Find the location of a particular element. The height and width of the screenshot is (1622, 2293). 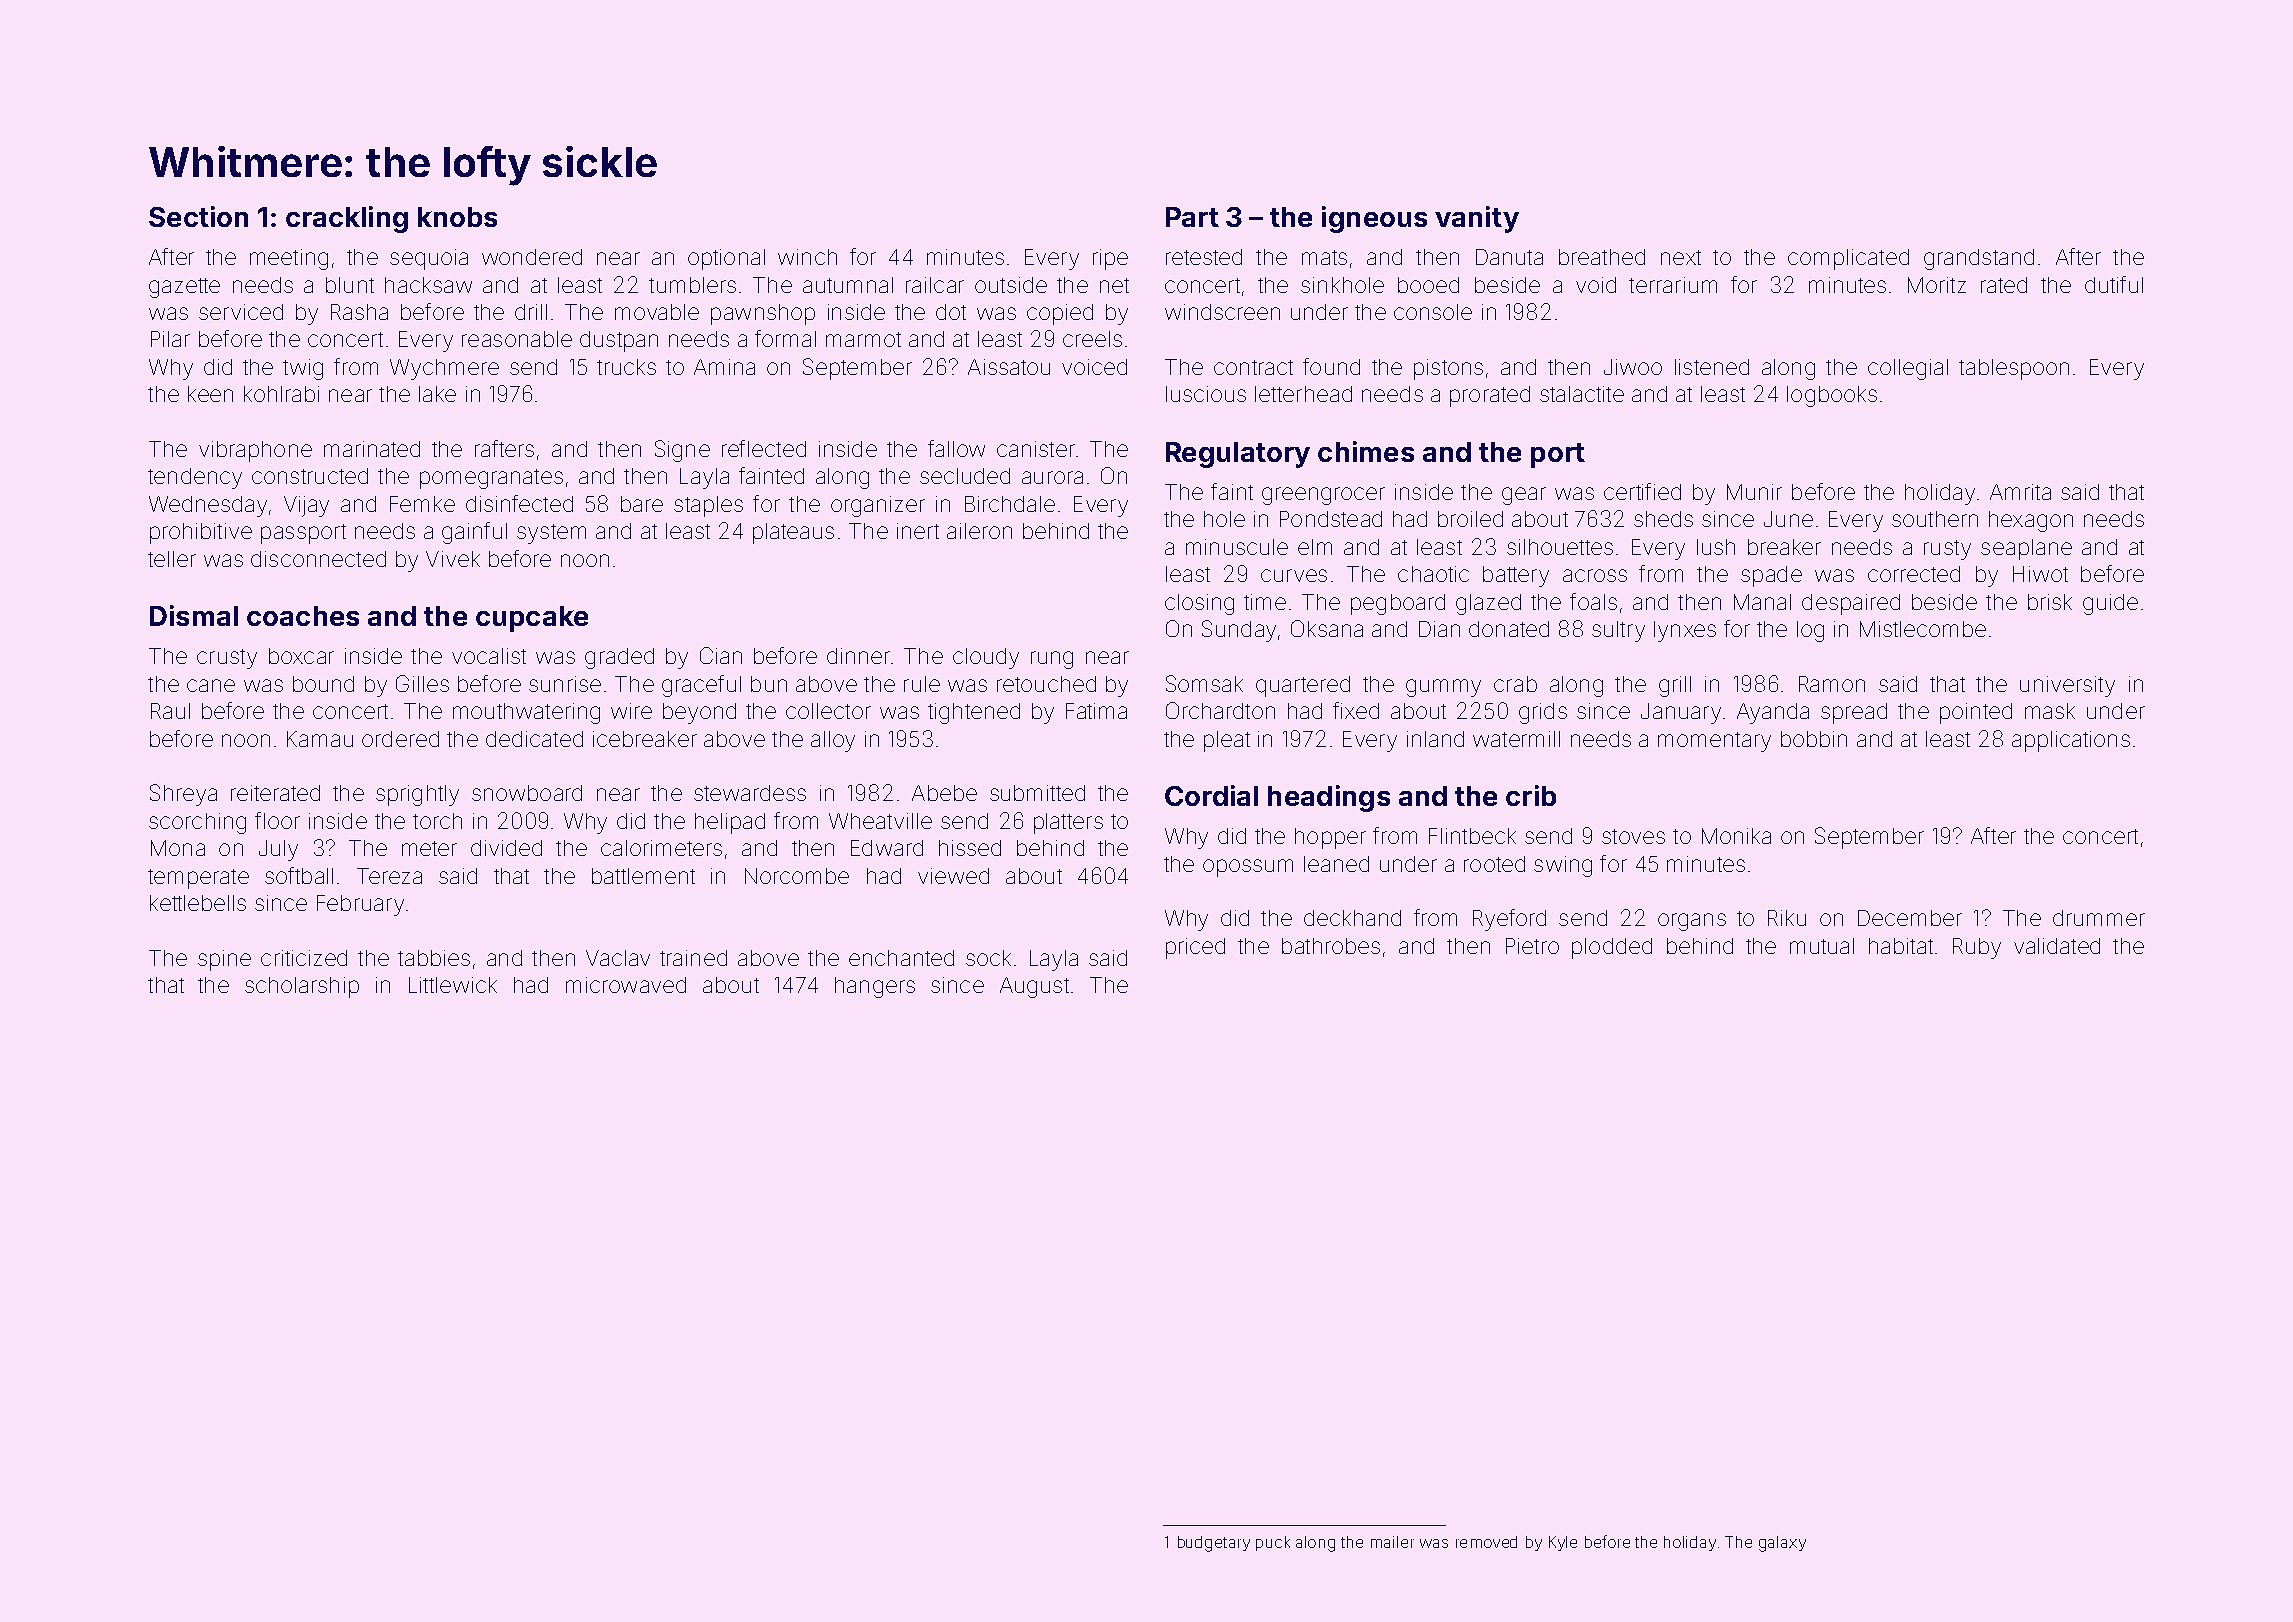

chimes is located at coordinates (1366, 451).
